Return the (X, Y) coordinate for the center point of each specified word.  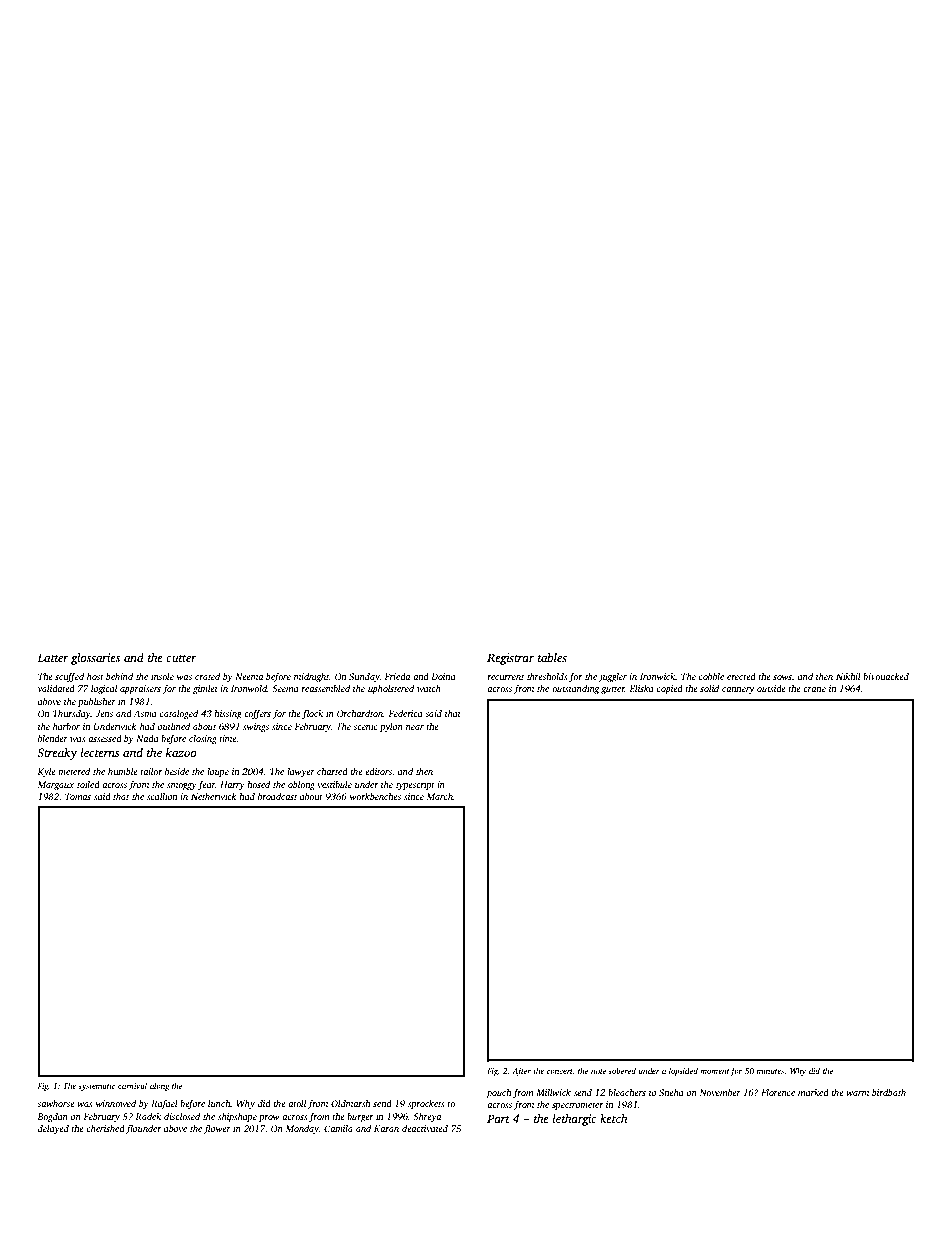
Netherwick (214, 796)
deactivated (425, 1128)
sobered (622, 1070)
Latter (53, 657)
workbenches (375, 796)
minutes (770, 1071)
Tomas (78, 796)
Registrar (510, 659)
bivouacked (886, 676)
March (440, 796)
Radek (148, 1116)
